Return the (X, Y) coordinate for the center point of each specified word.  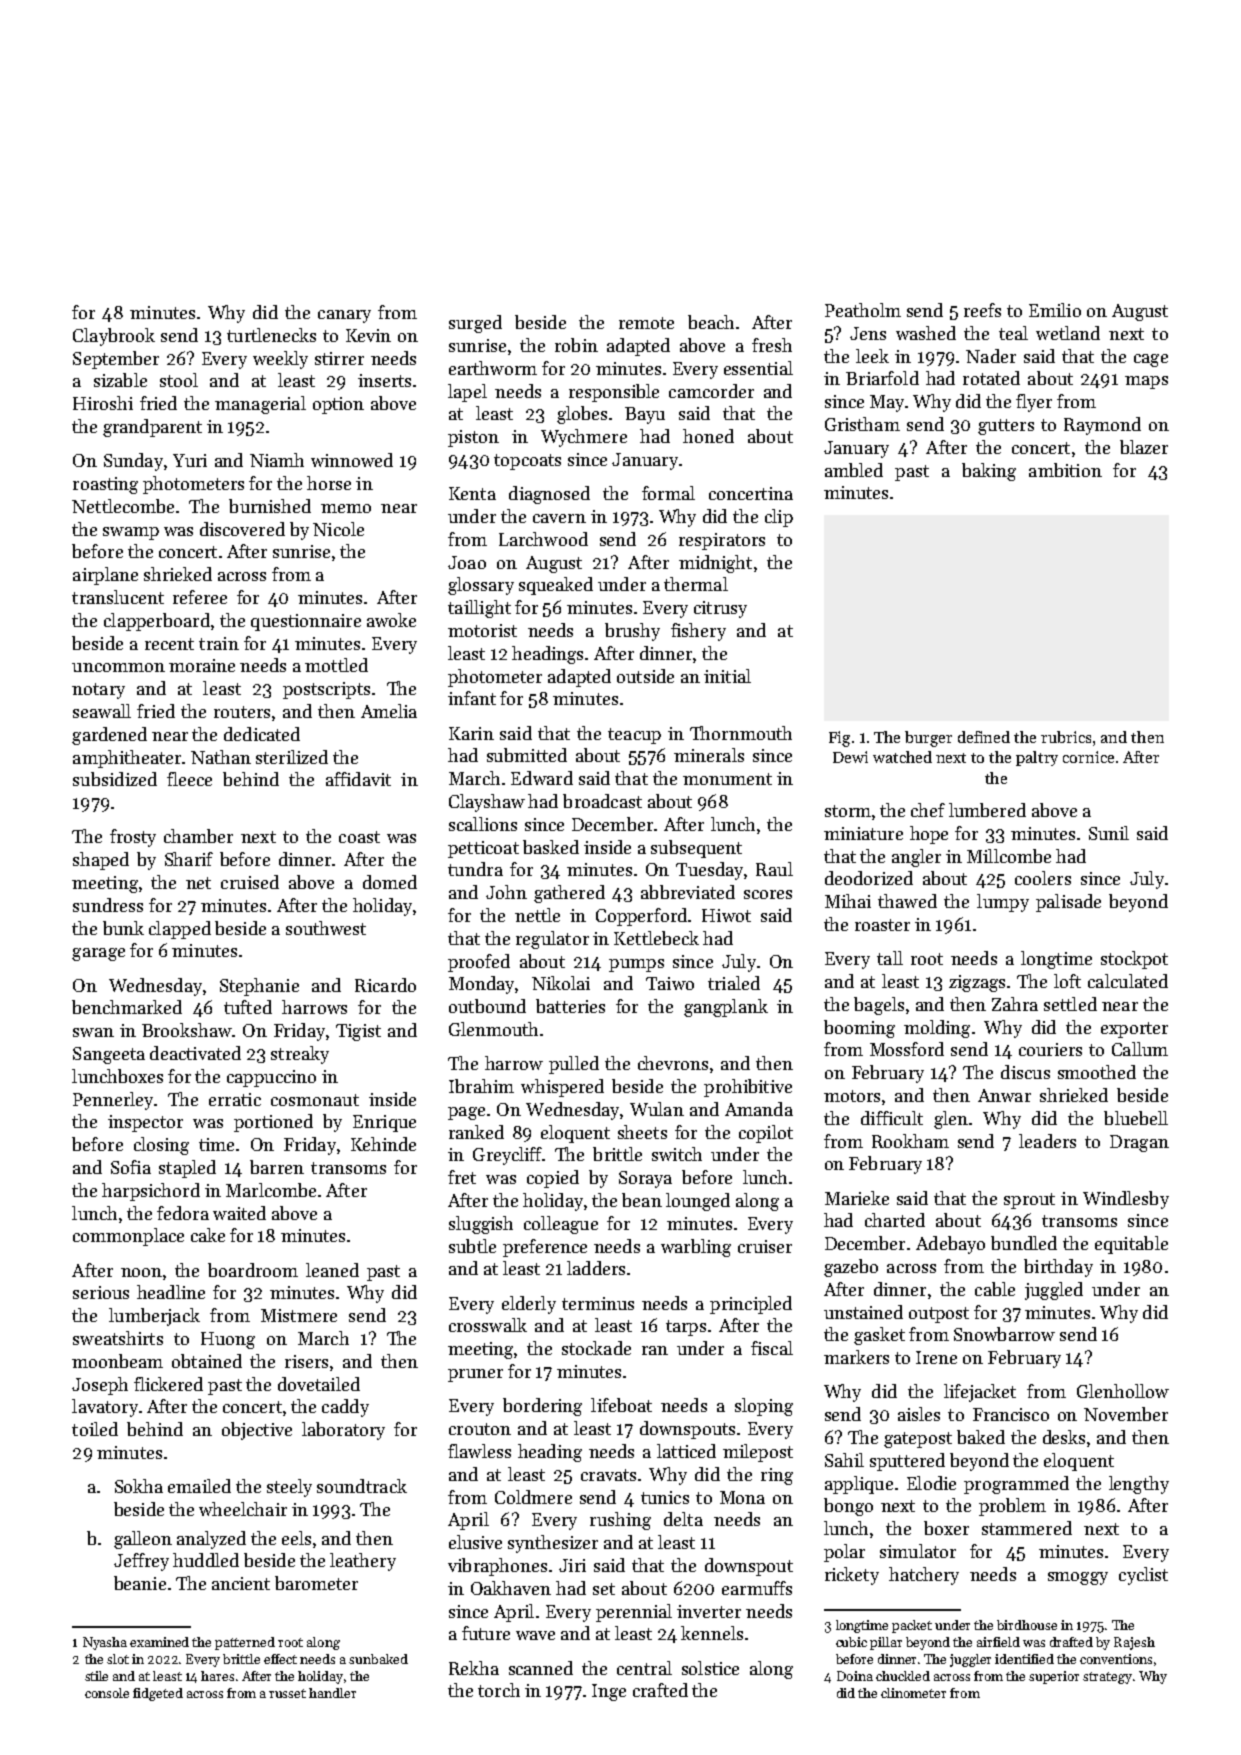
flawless (479, 1451)
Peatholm (863, 310)
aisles (919, 1414)
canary (344, 316)
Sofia (131, 1167)
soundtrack (362, 1486)
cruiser (765, 1246)
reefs (982, 310)
